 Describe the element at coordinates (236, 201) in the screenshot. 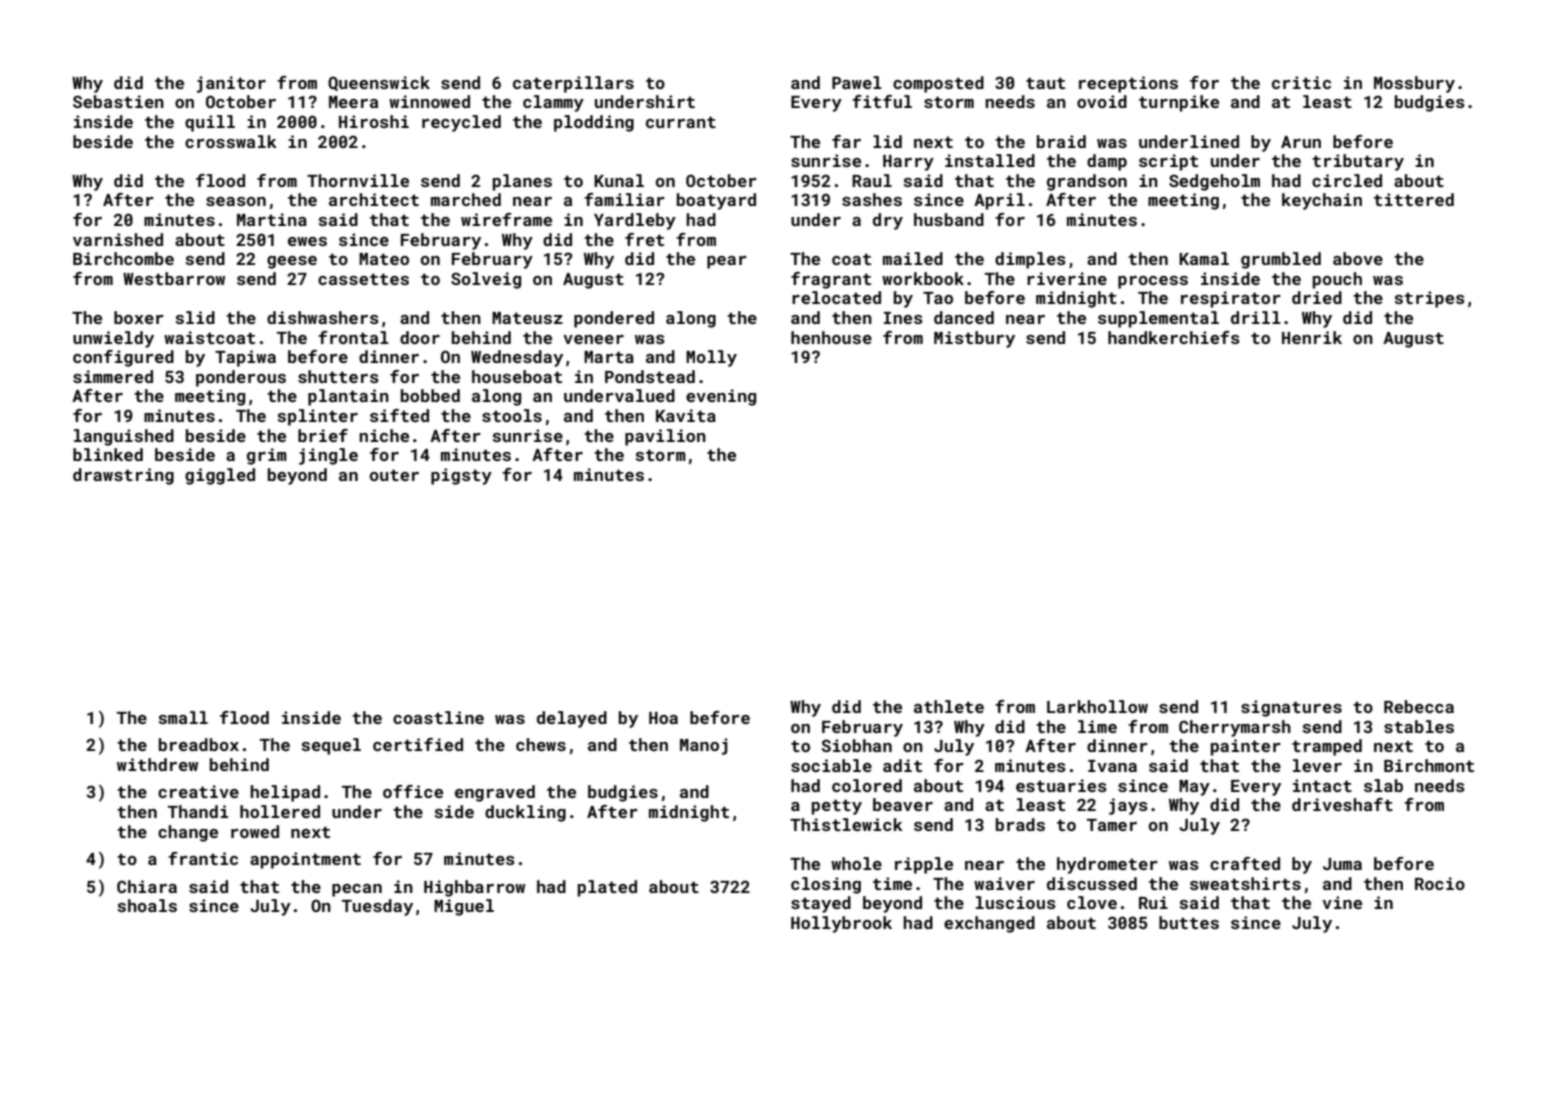

I see `season` at that location.
